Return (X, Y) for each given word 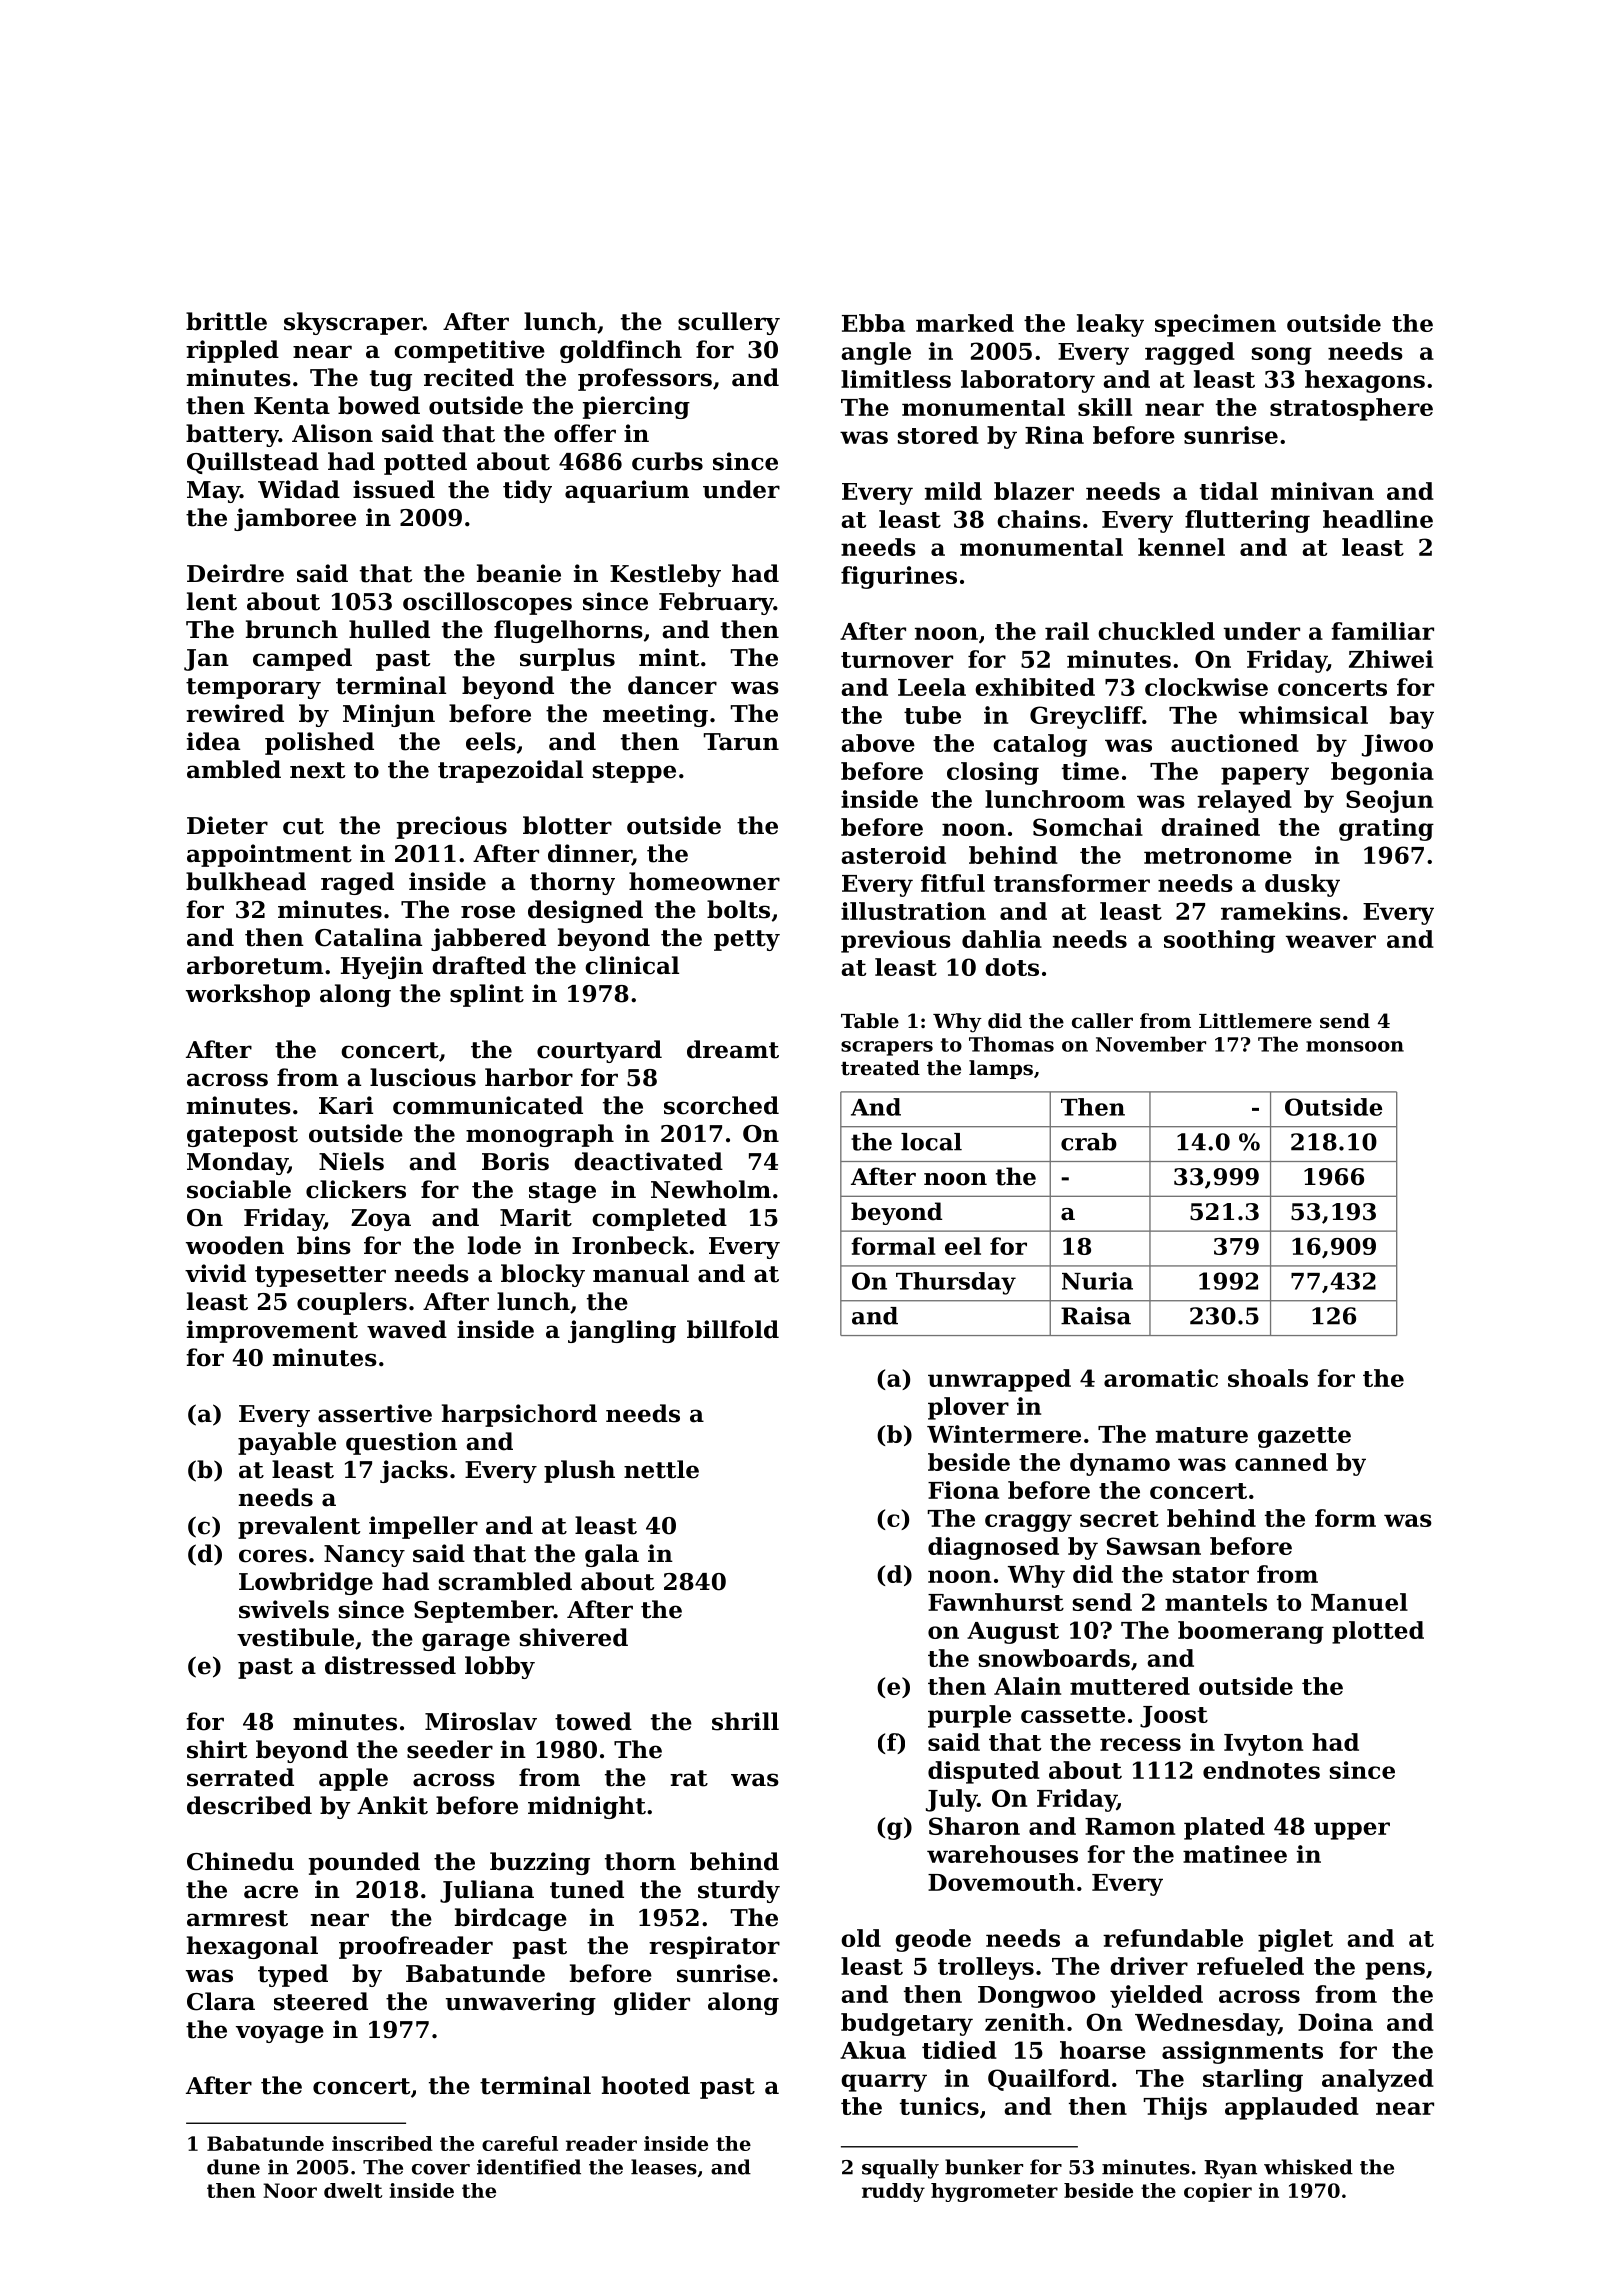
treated (880, 1068)
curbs (667, 461)
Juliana (487, 1891)
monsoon (1355, 1046)
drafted (479, 965)
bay (1412, 717)
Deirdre (235, 573)
